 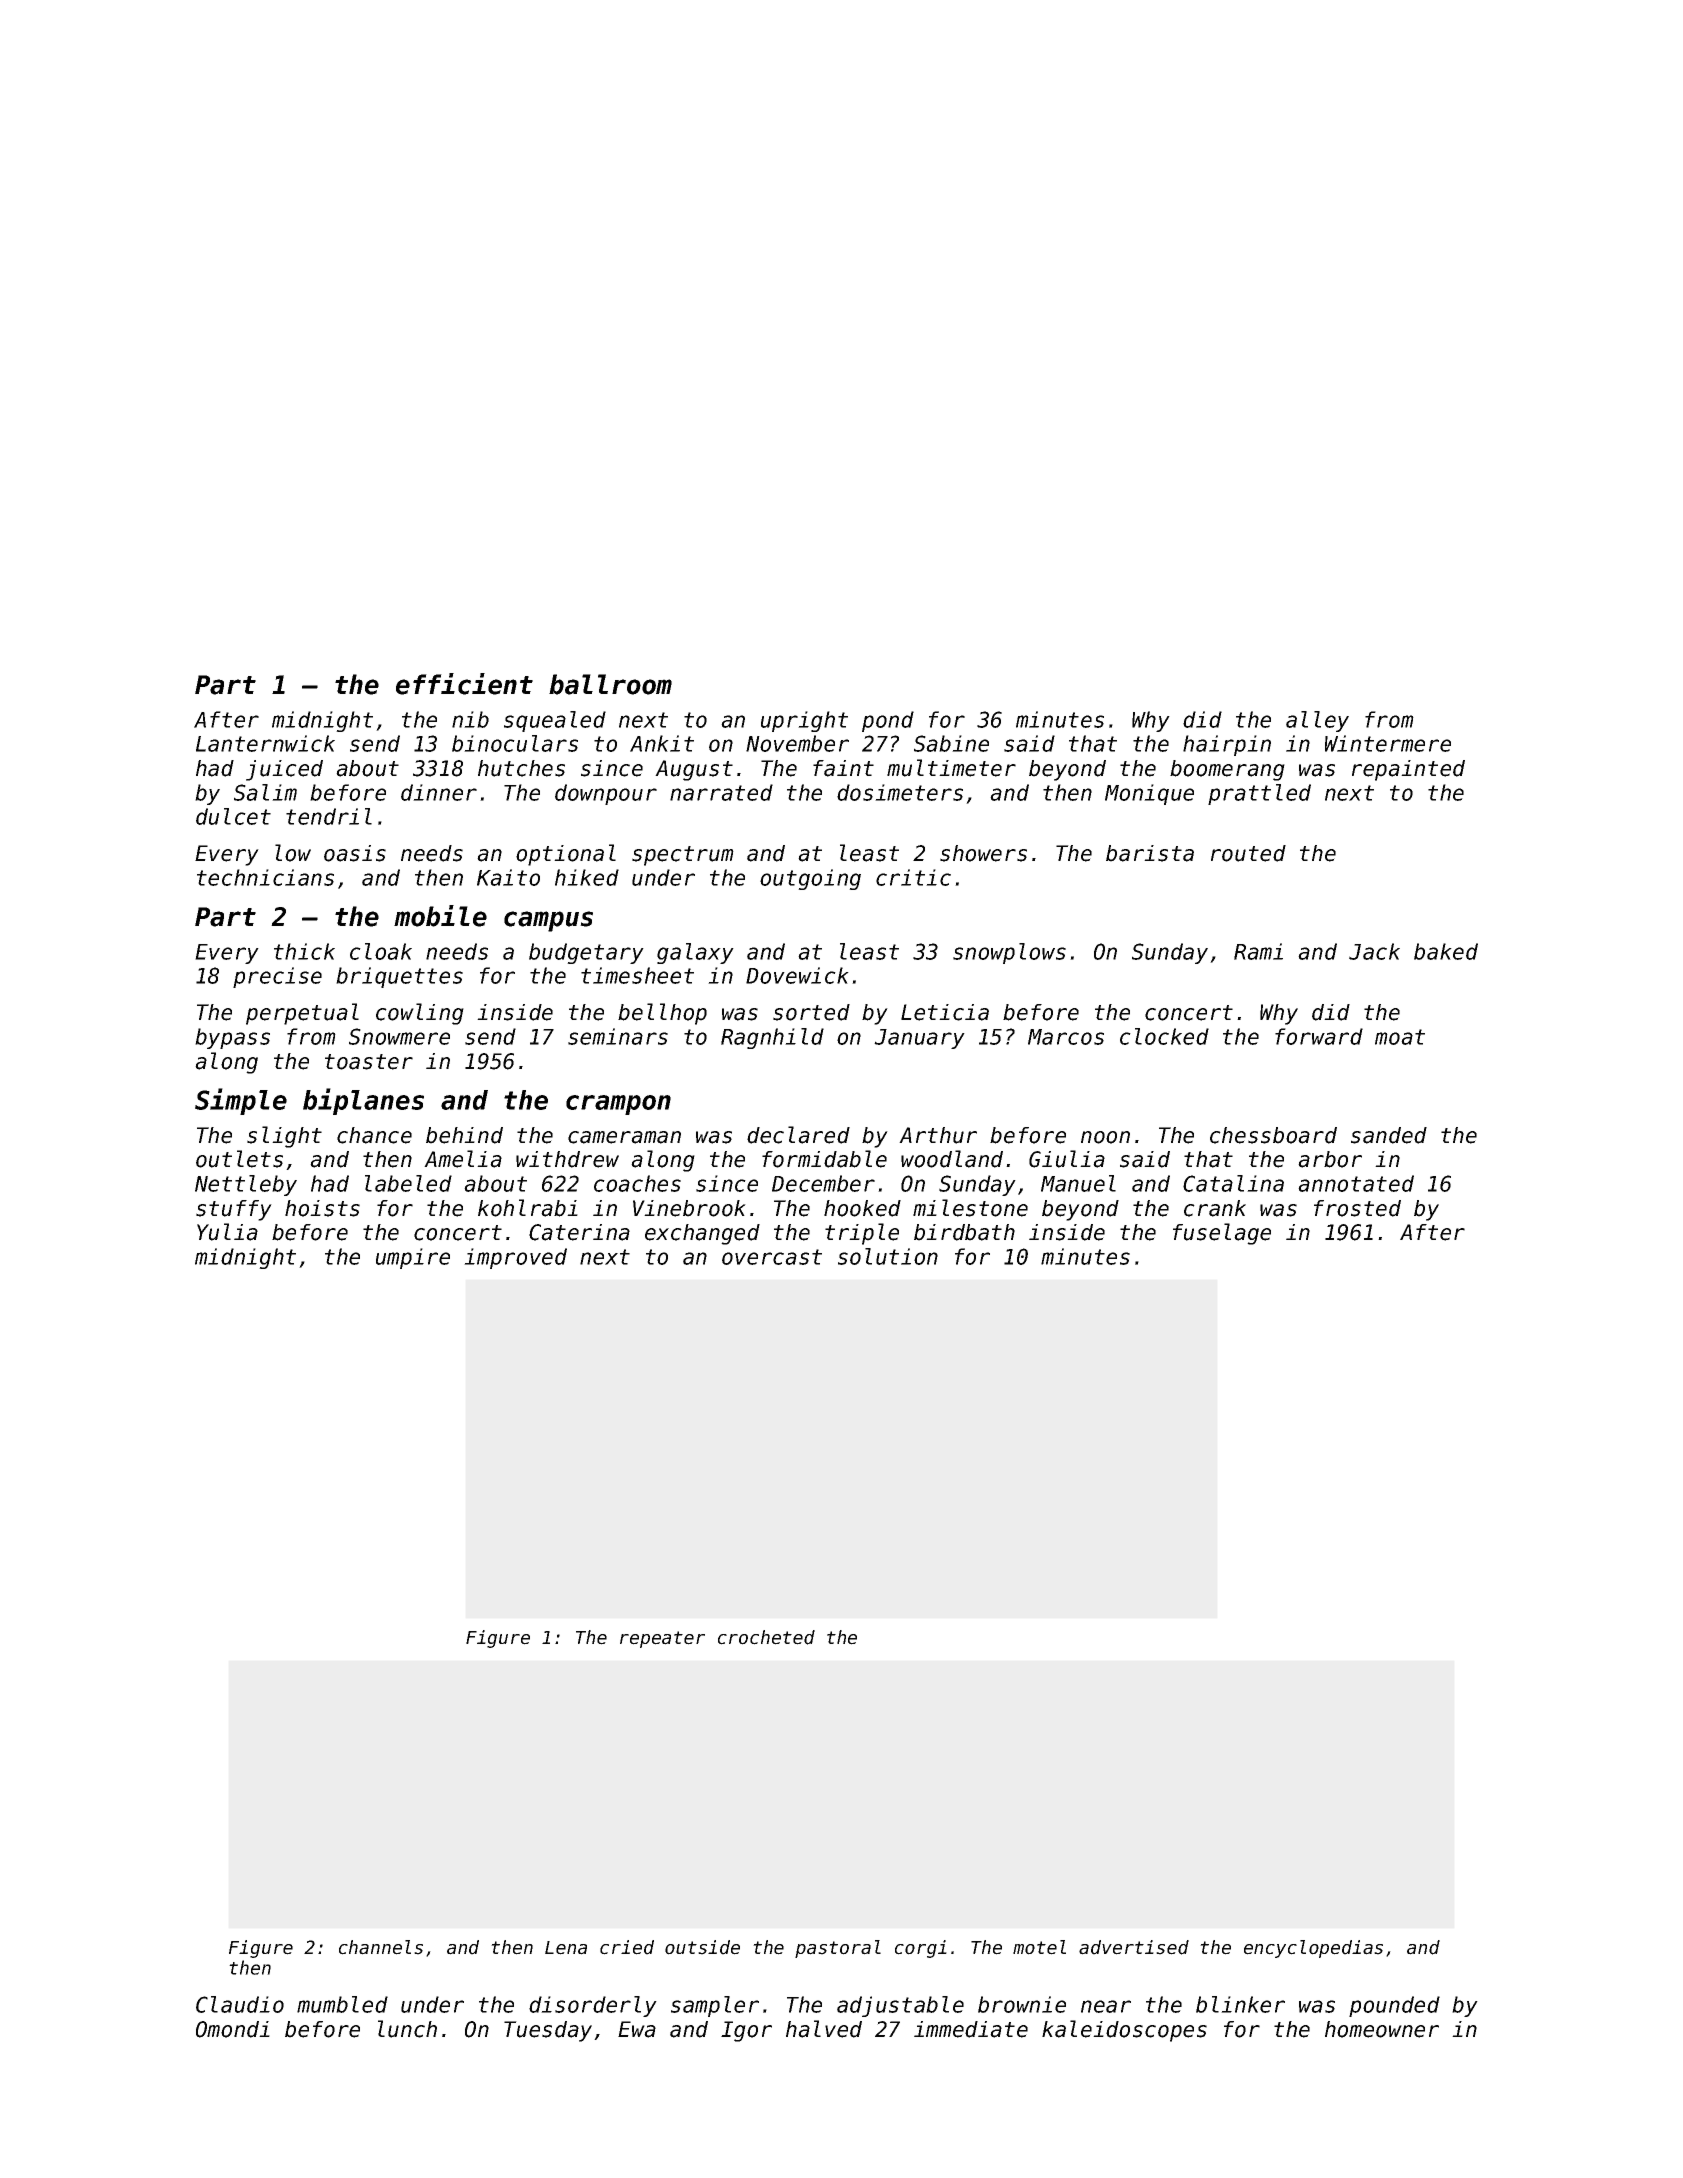 I want to click on Sabine, so click(x=951, y=743).
